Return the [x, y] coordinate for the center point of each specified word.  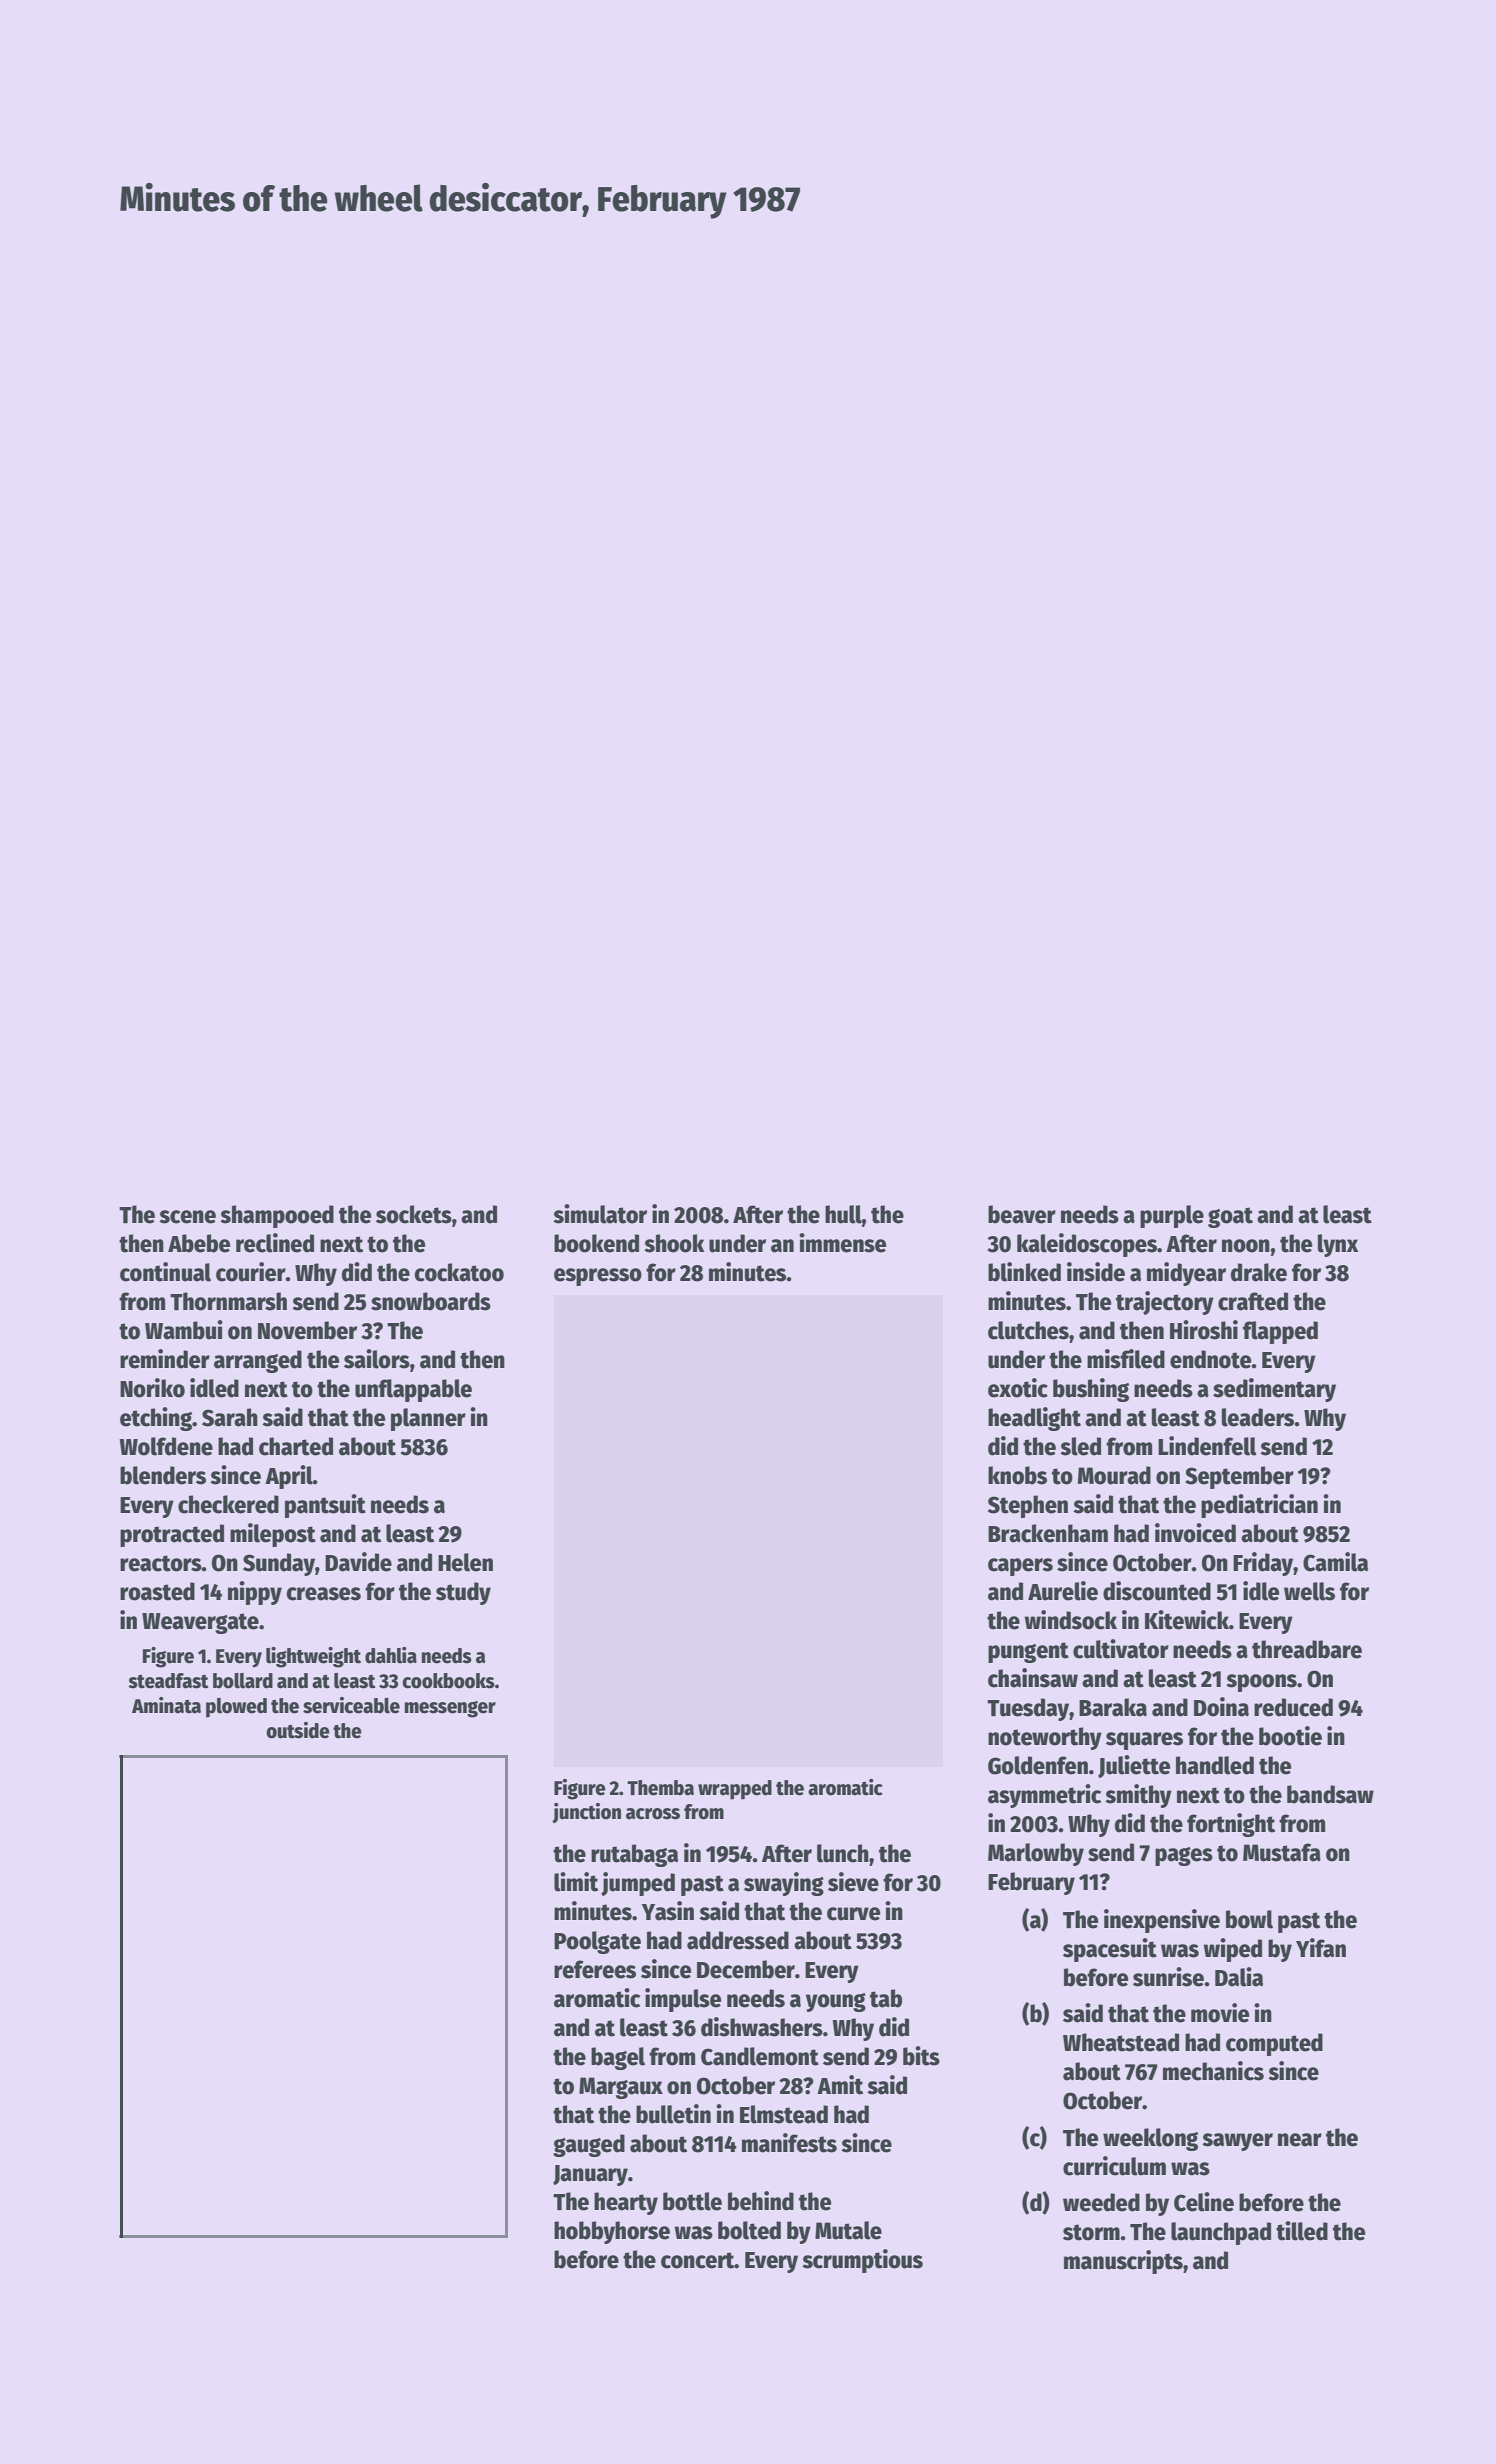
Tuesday [1028, 1709]
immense [842, 1243]
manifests [789, 2143]
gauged [589, 2145]
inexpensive [1162, 1921]
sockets [414, 1214]
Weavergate [200, 1623]
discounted [1157, 1591]
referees [595, 1969]
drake [1259, 1272]
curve [853, 1914]
